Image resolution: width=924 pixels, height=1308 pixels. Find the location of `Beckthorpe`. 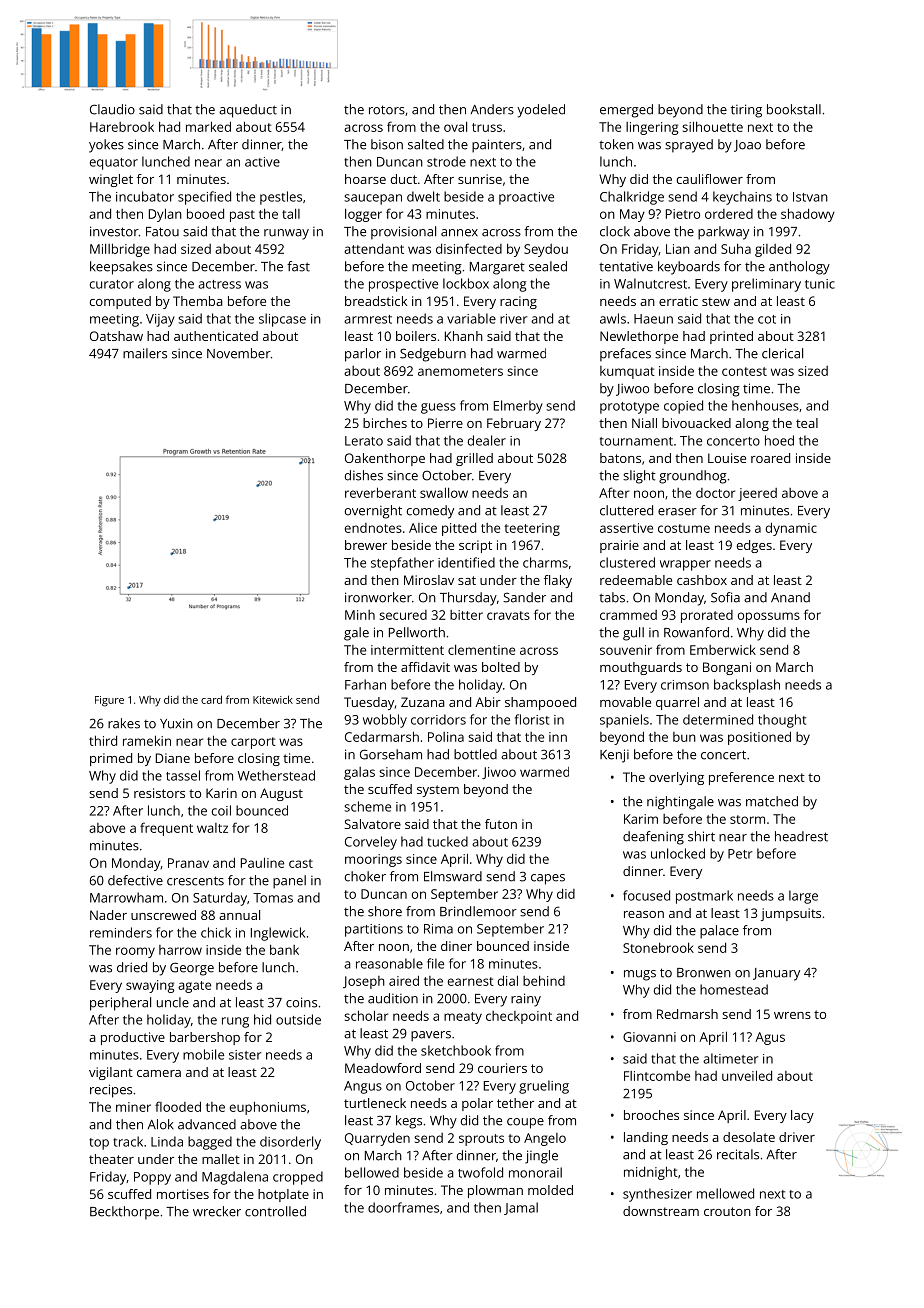

Beckthorpe is located at coordinates (124, 1213).
